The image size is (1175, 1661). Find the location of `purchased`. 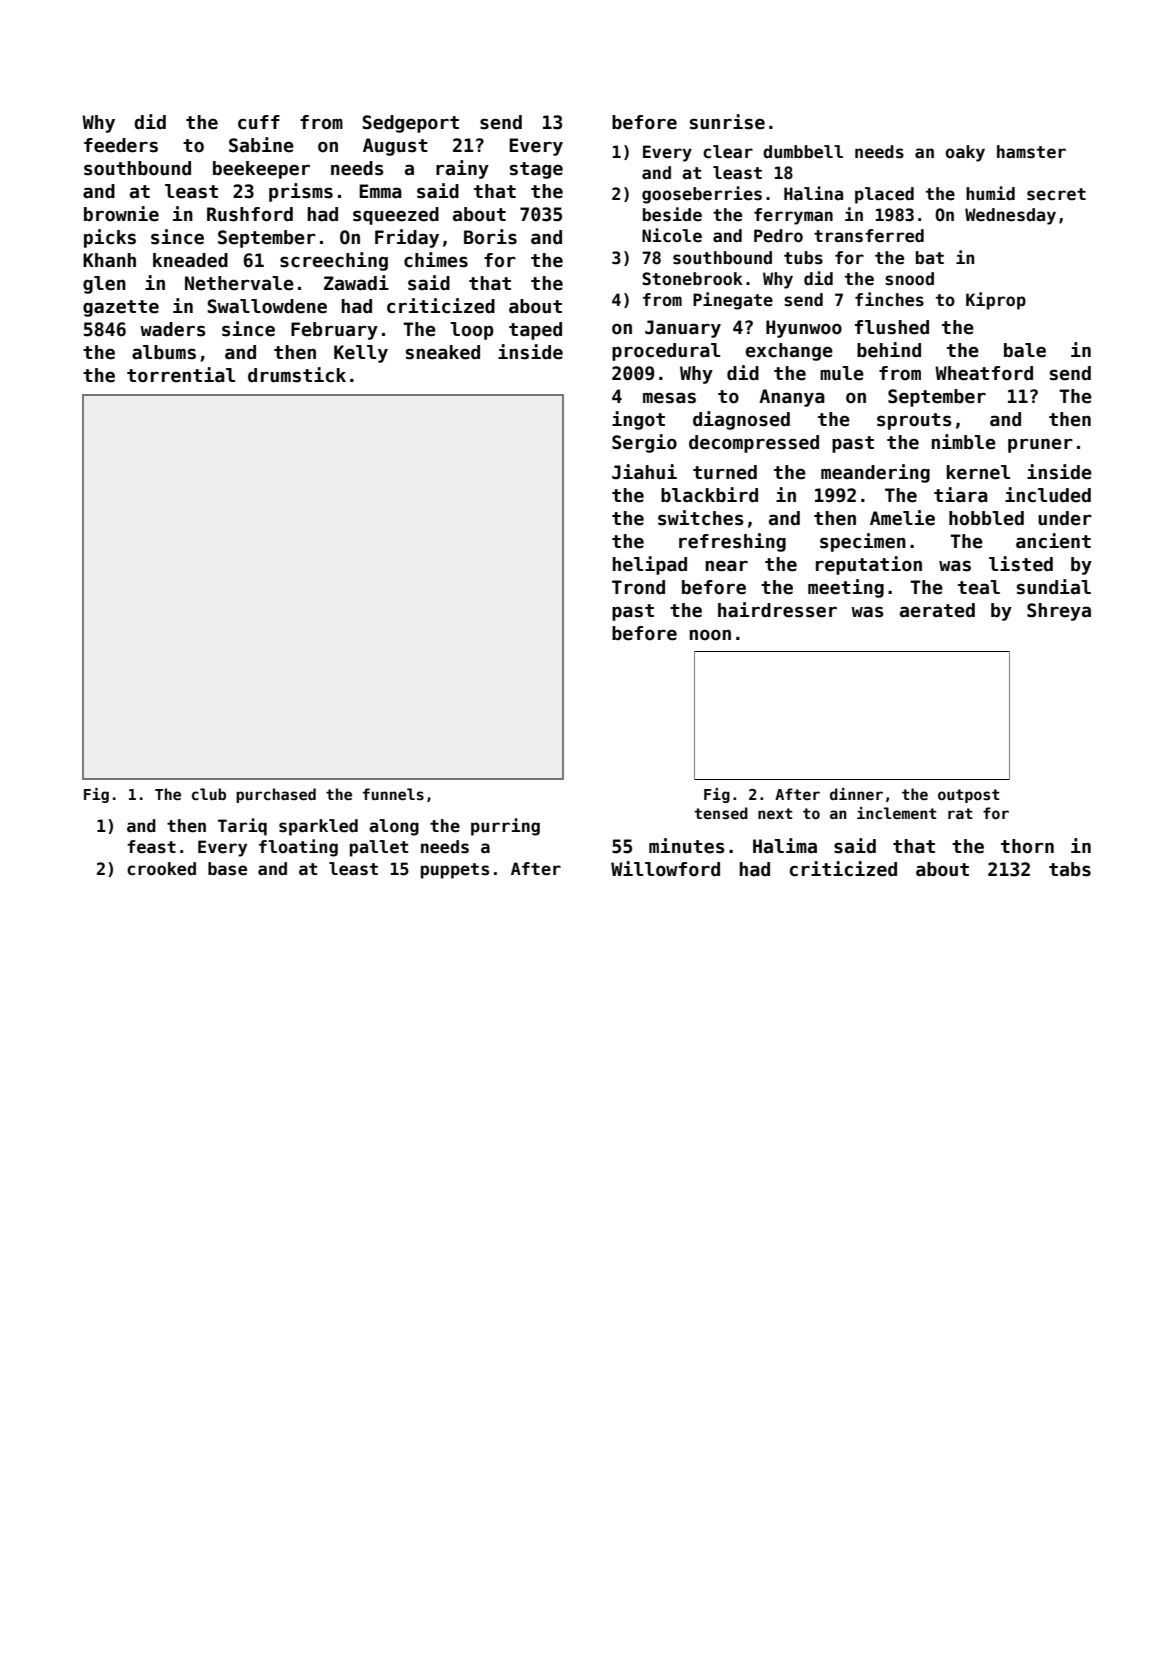

purchased is located at coordinates (276, 795).
